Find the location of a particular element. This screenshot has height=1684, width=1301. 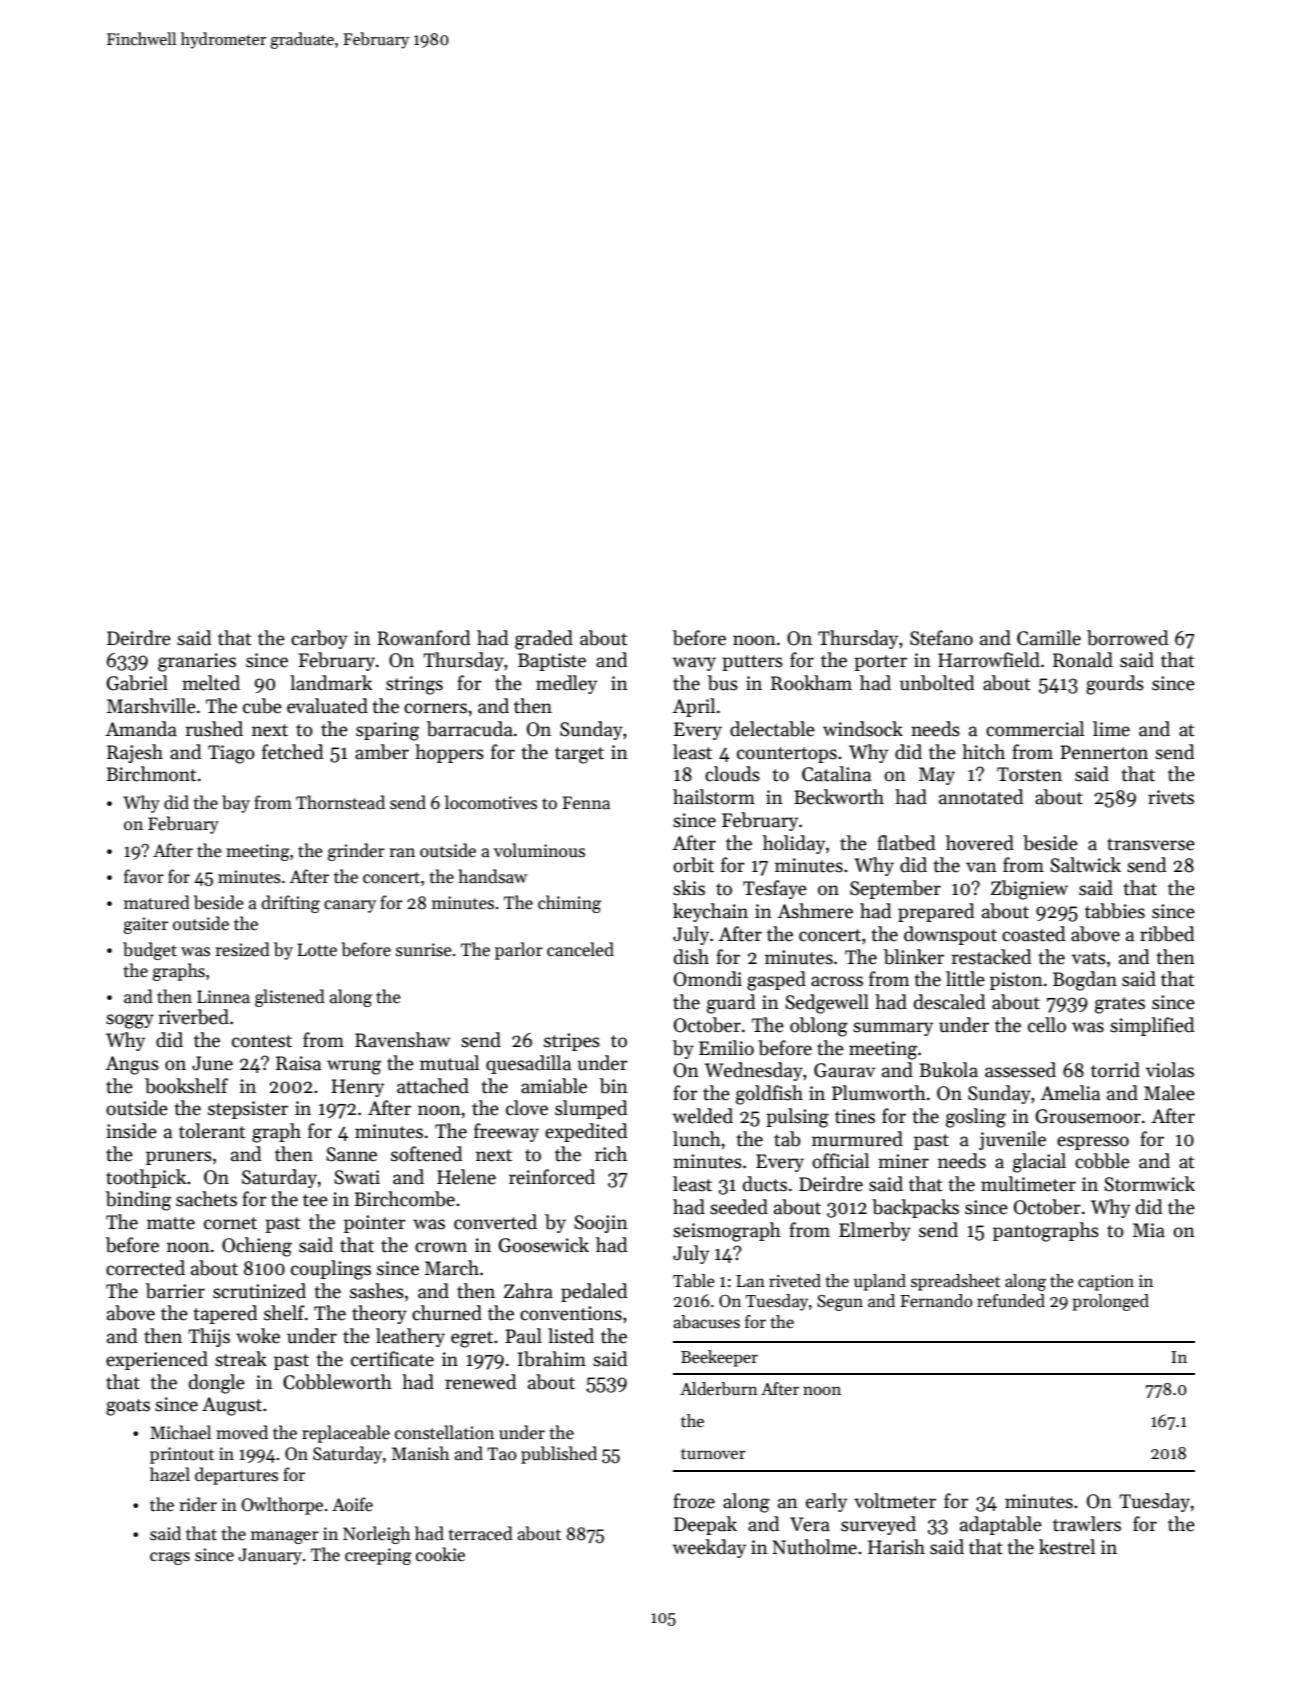

abacuses is located at coordinates (707, 1322).
